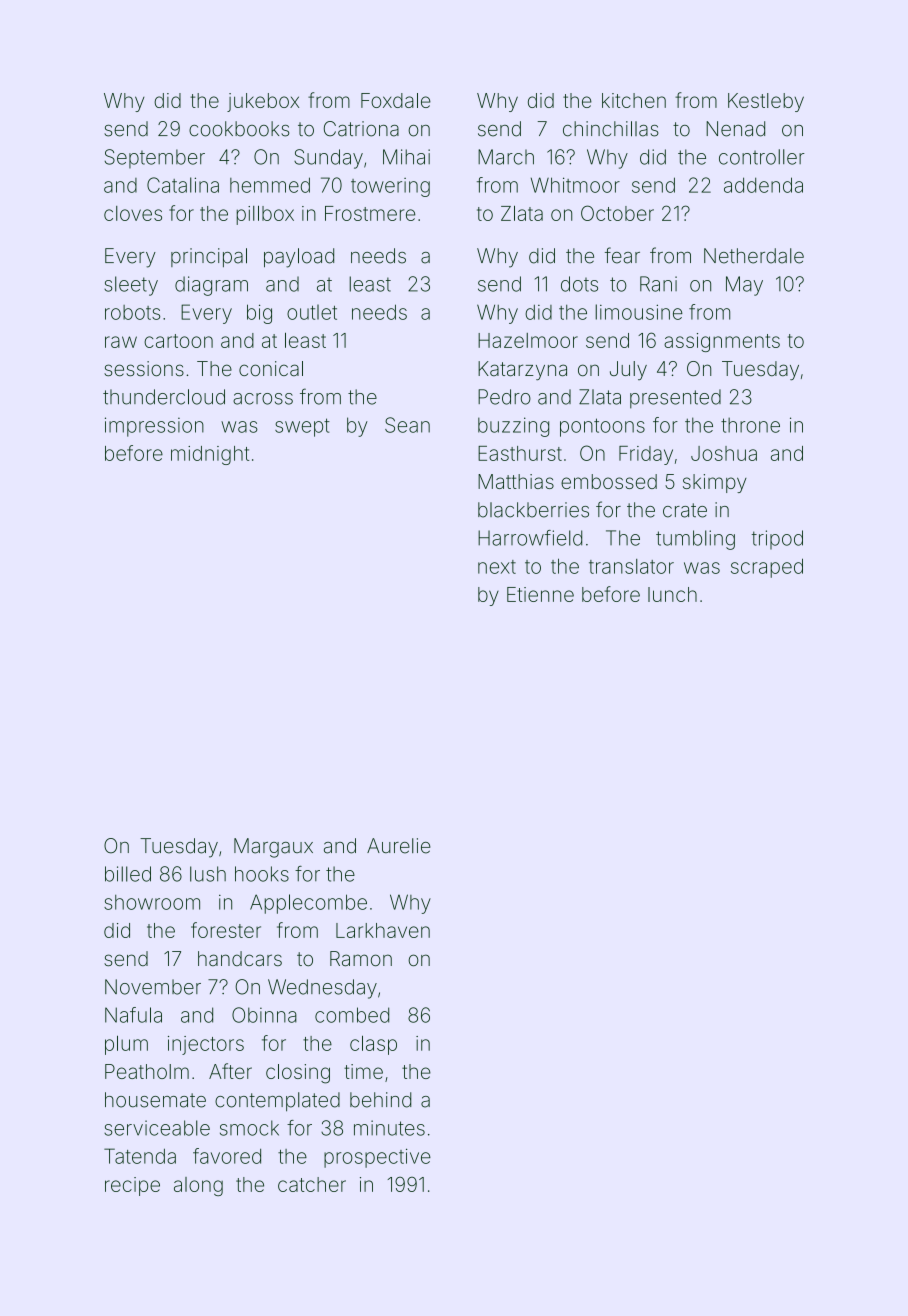 The image size is (908, 1316). What do you see at coordinates (672, 594) in the screenshot?
I see `lunch` at bounding box center [672, 594].
